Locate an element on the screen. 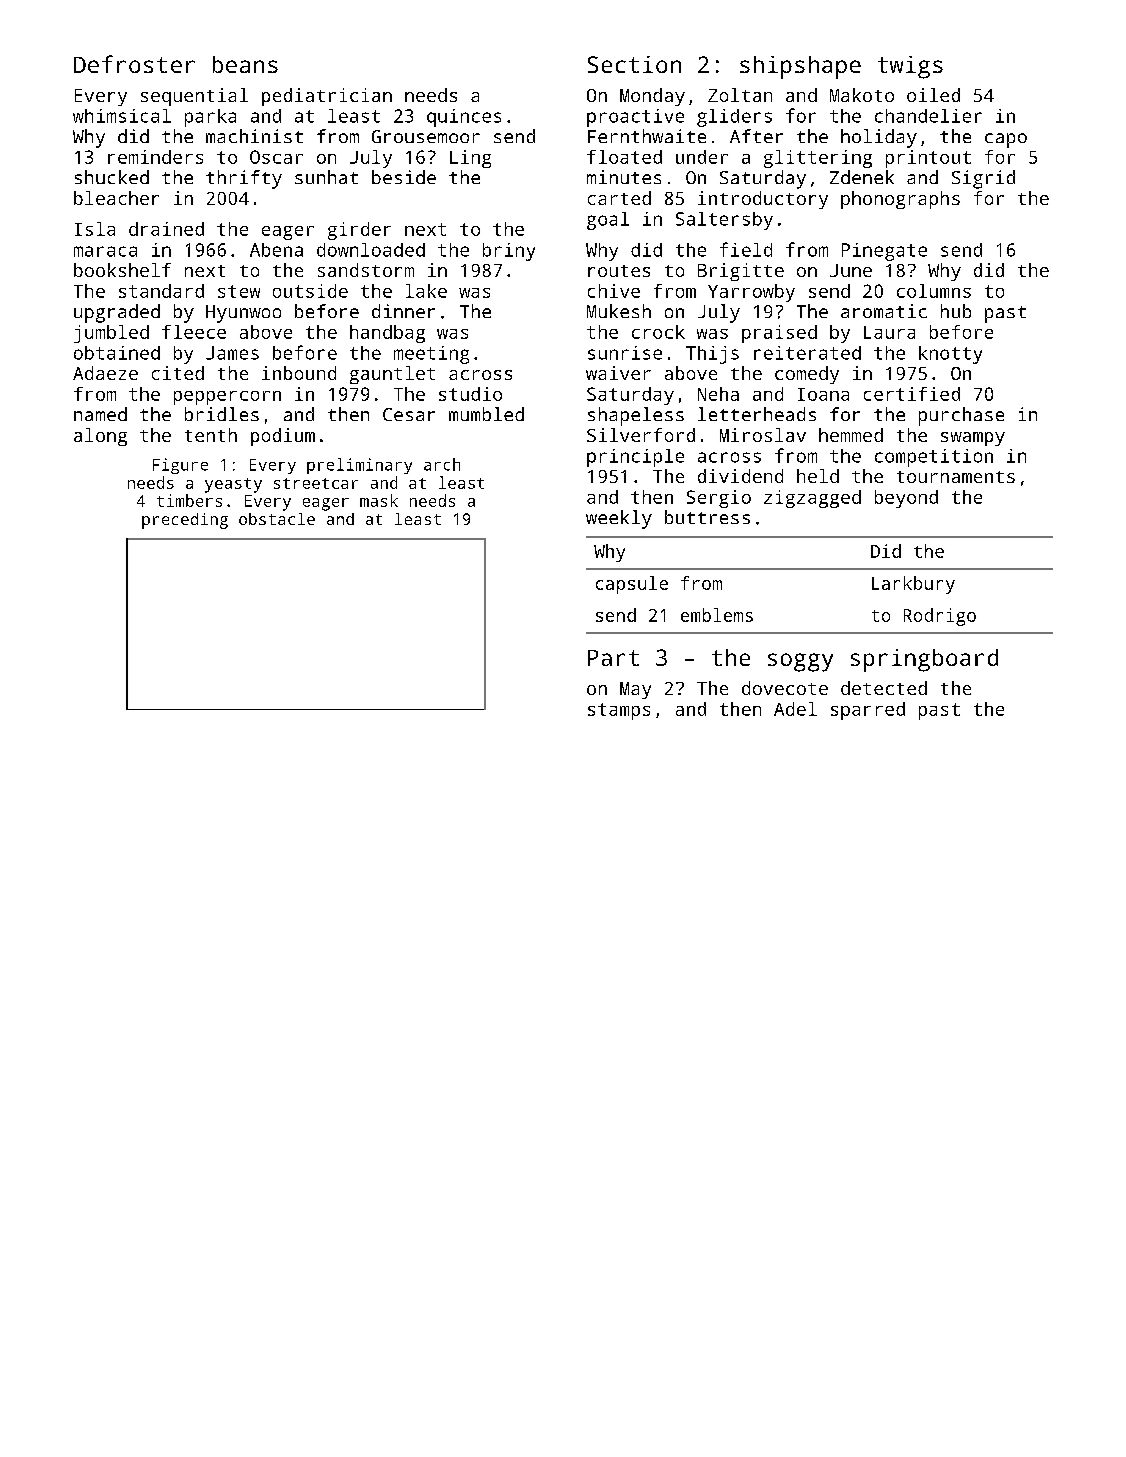  detected is located at coordinates (884, 688).
